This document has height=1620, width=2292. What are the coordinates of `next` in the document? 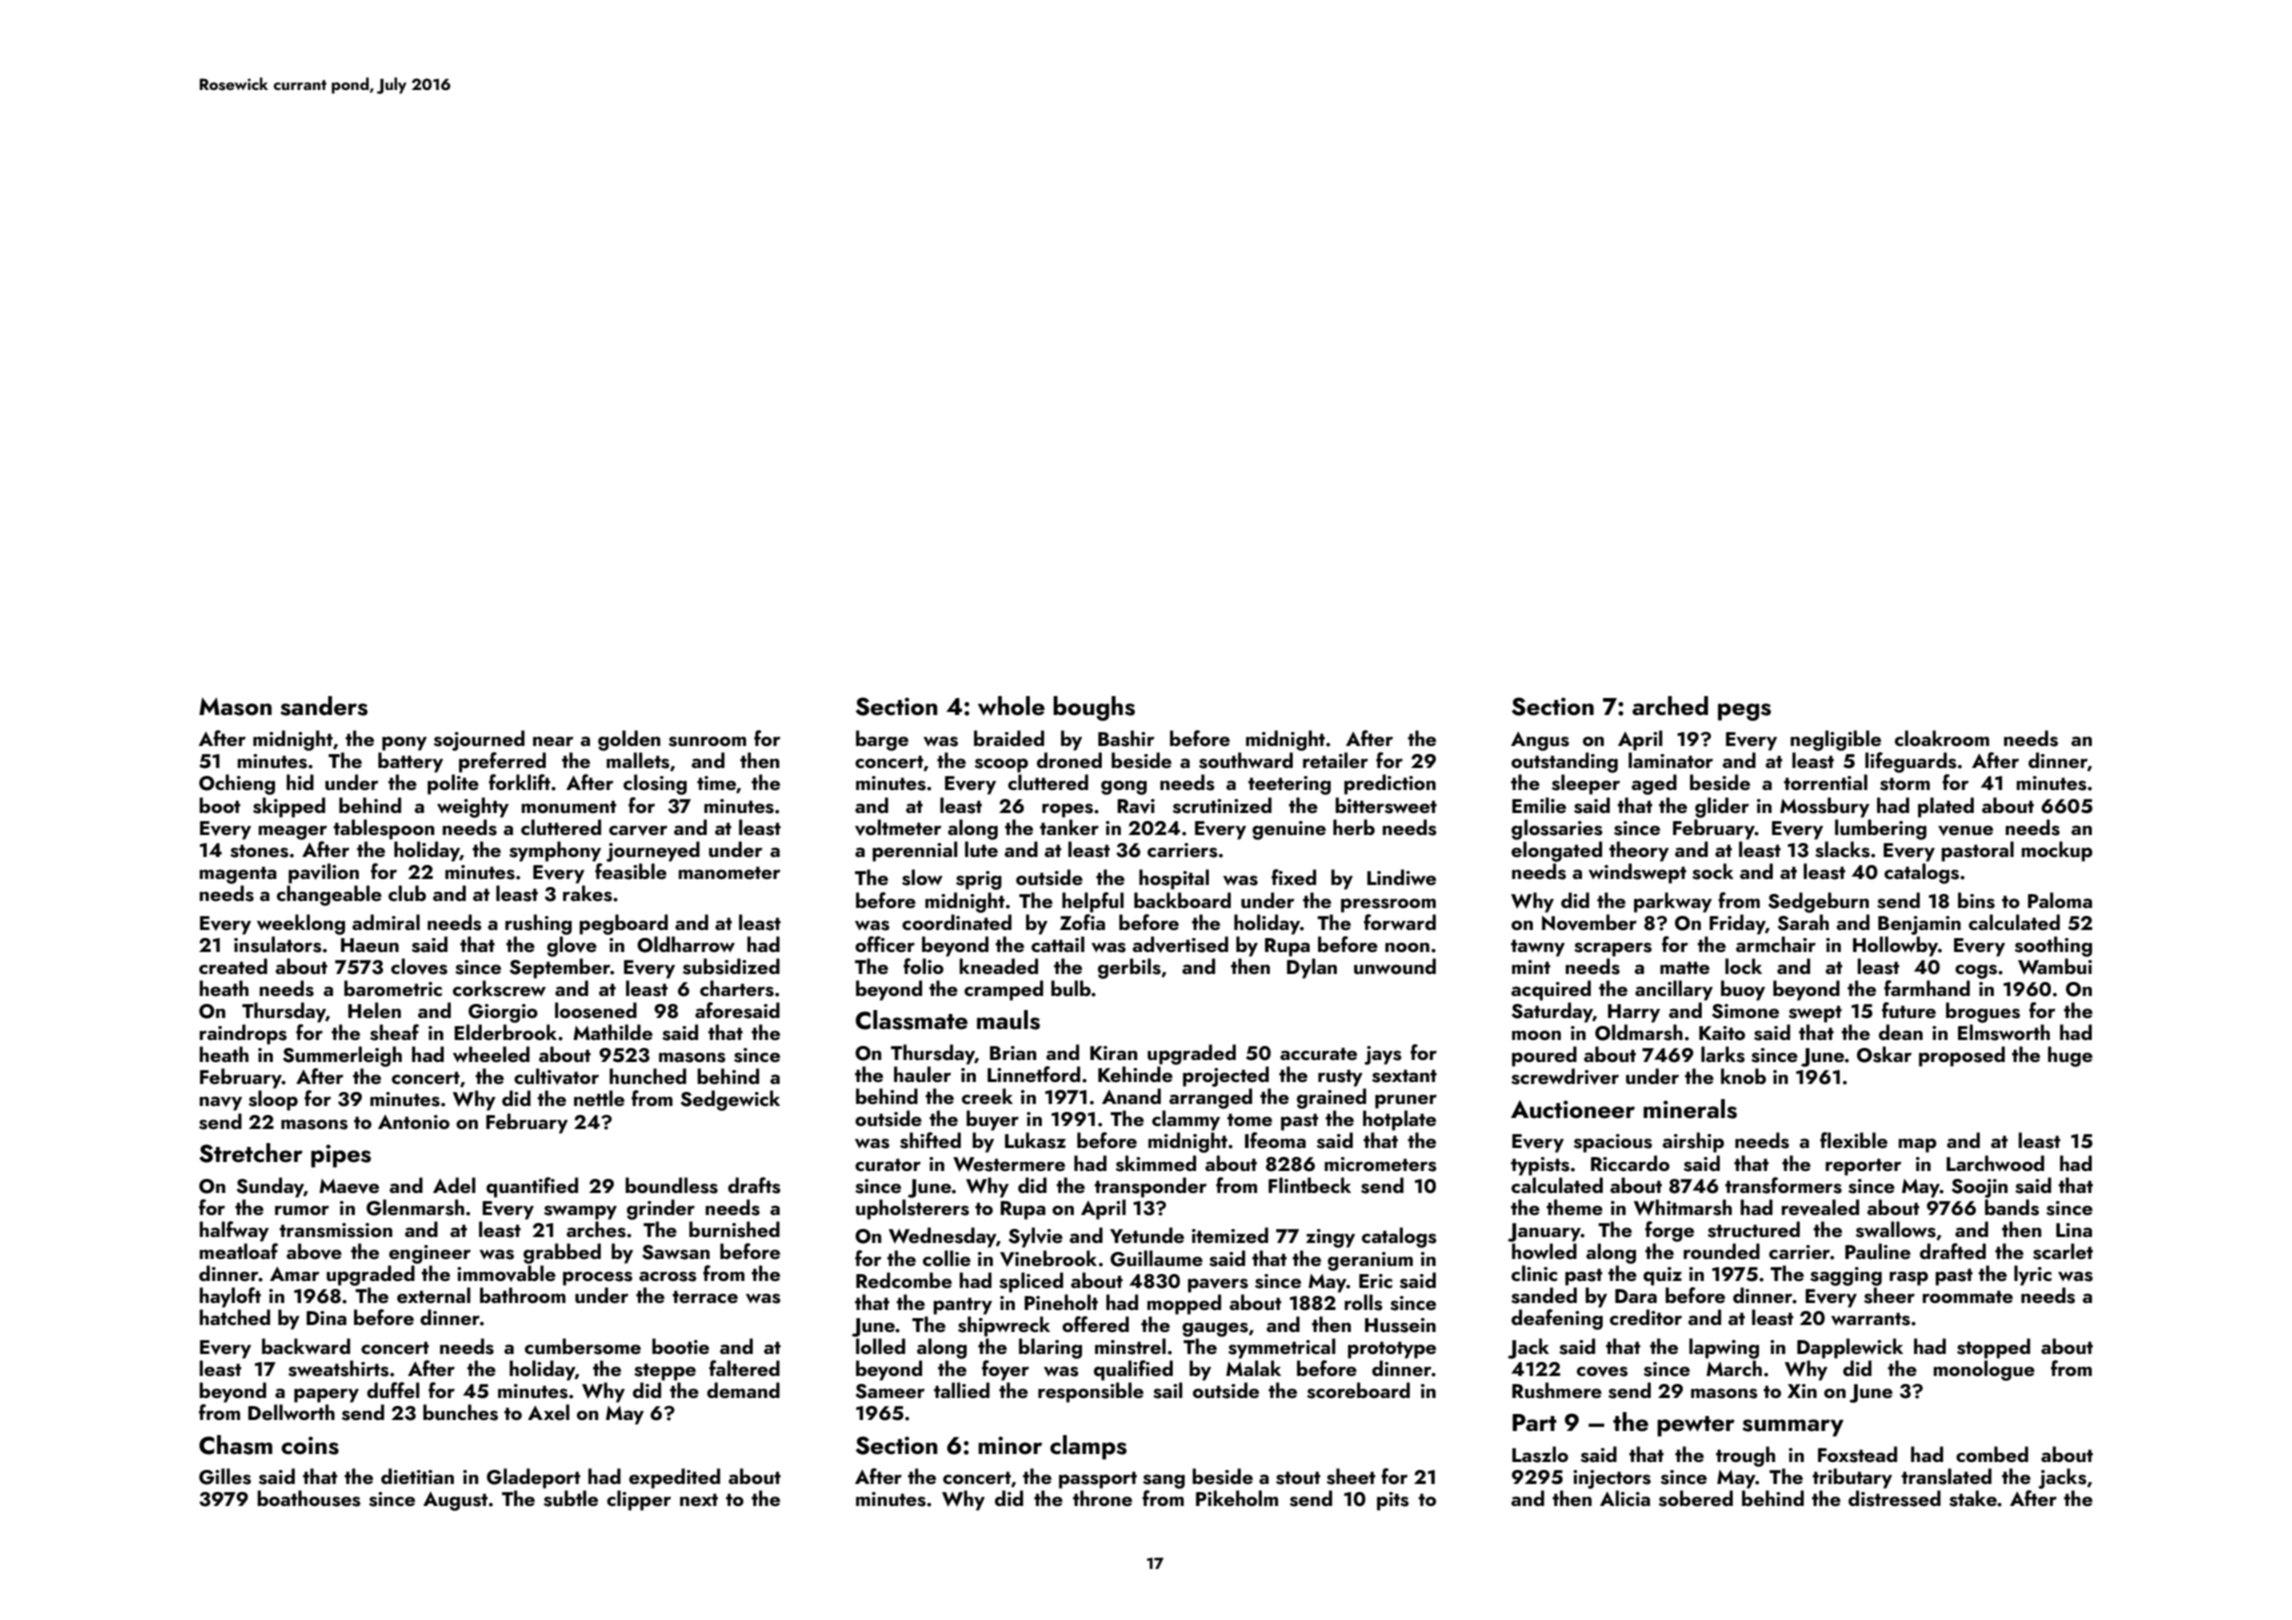 It's located at (699, 1499).
